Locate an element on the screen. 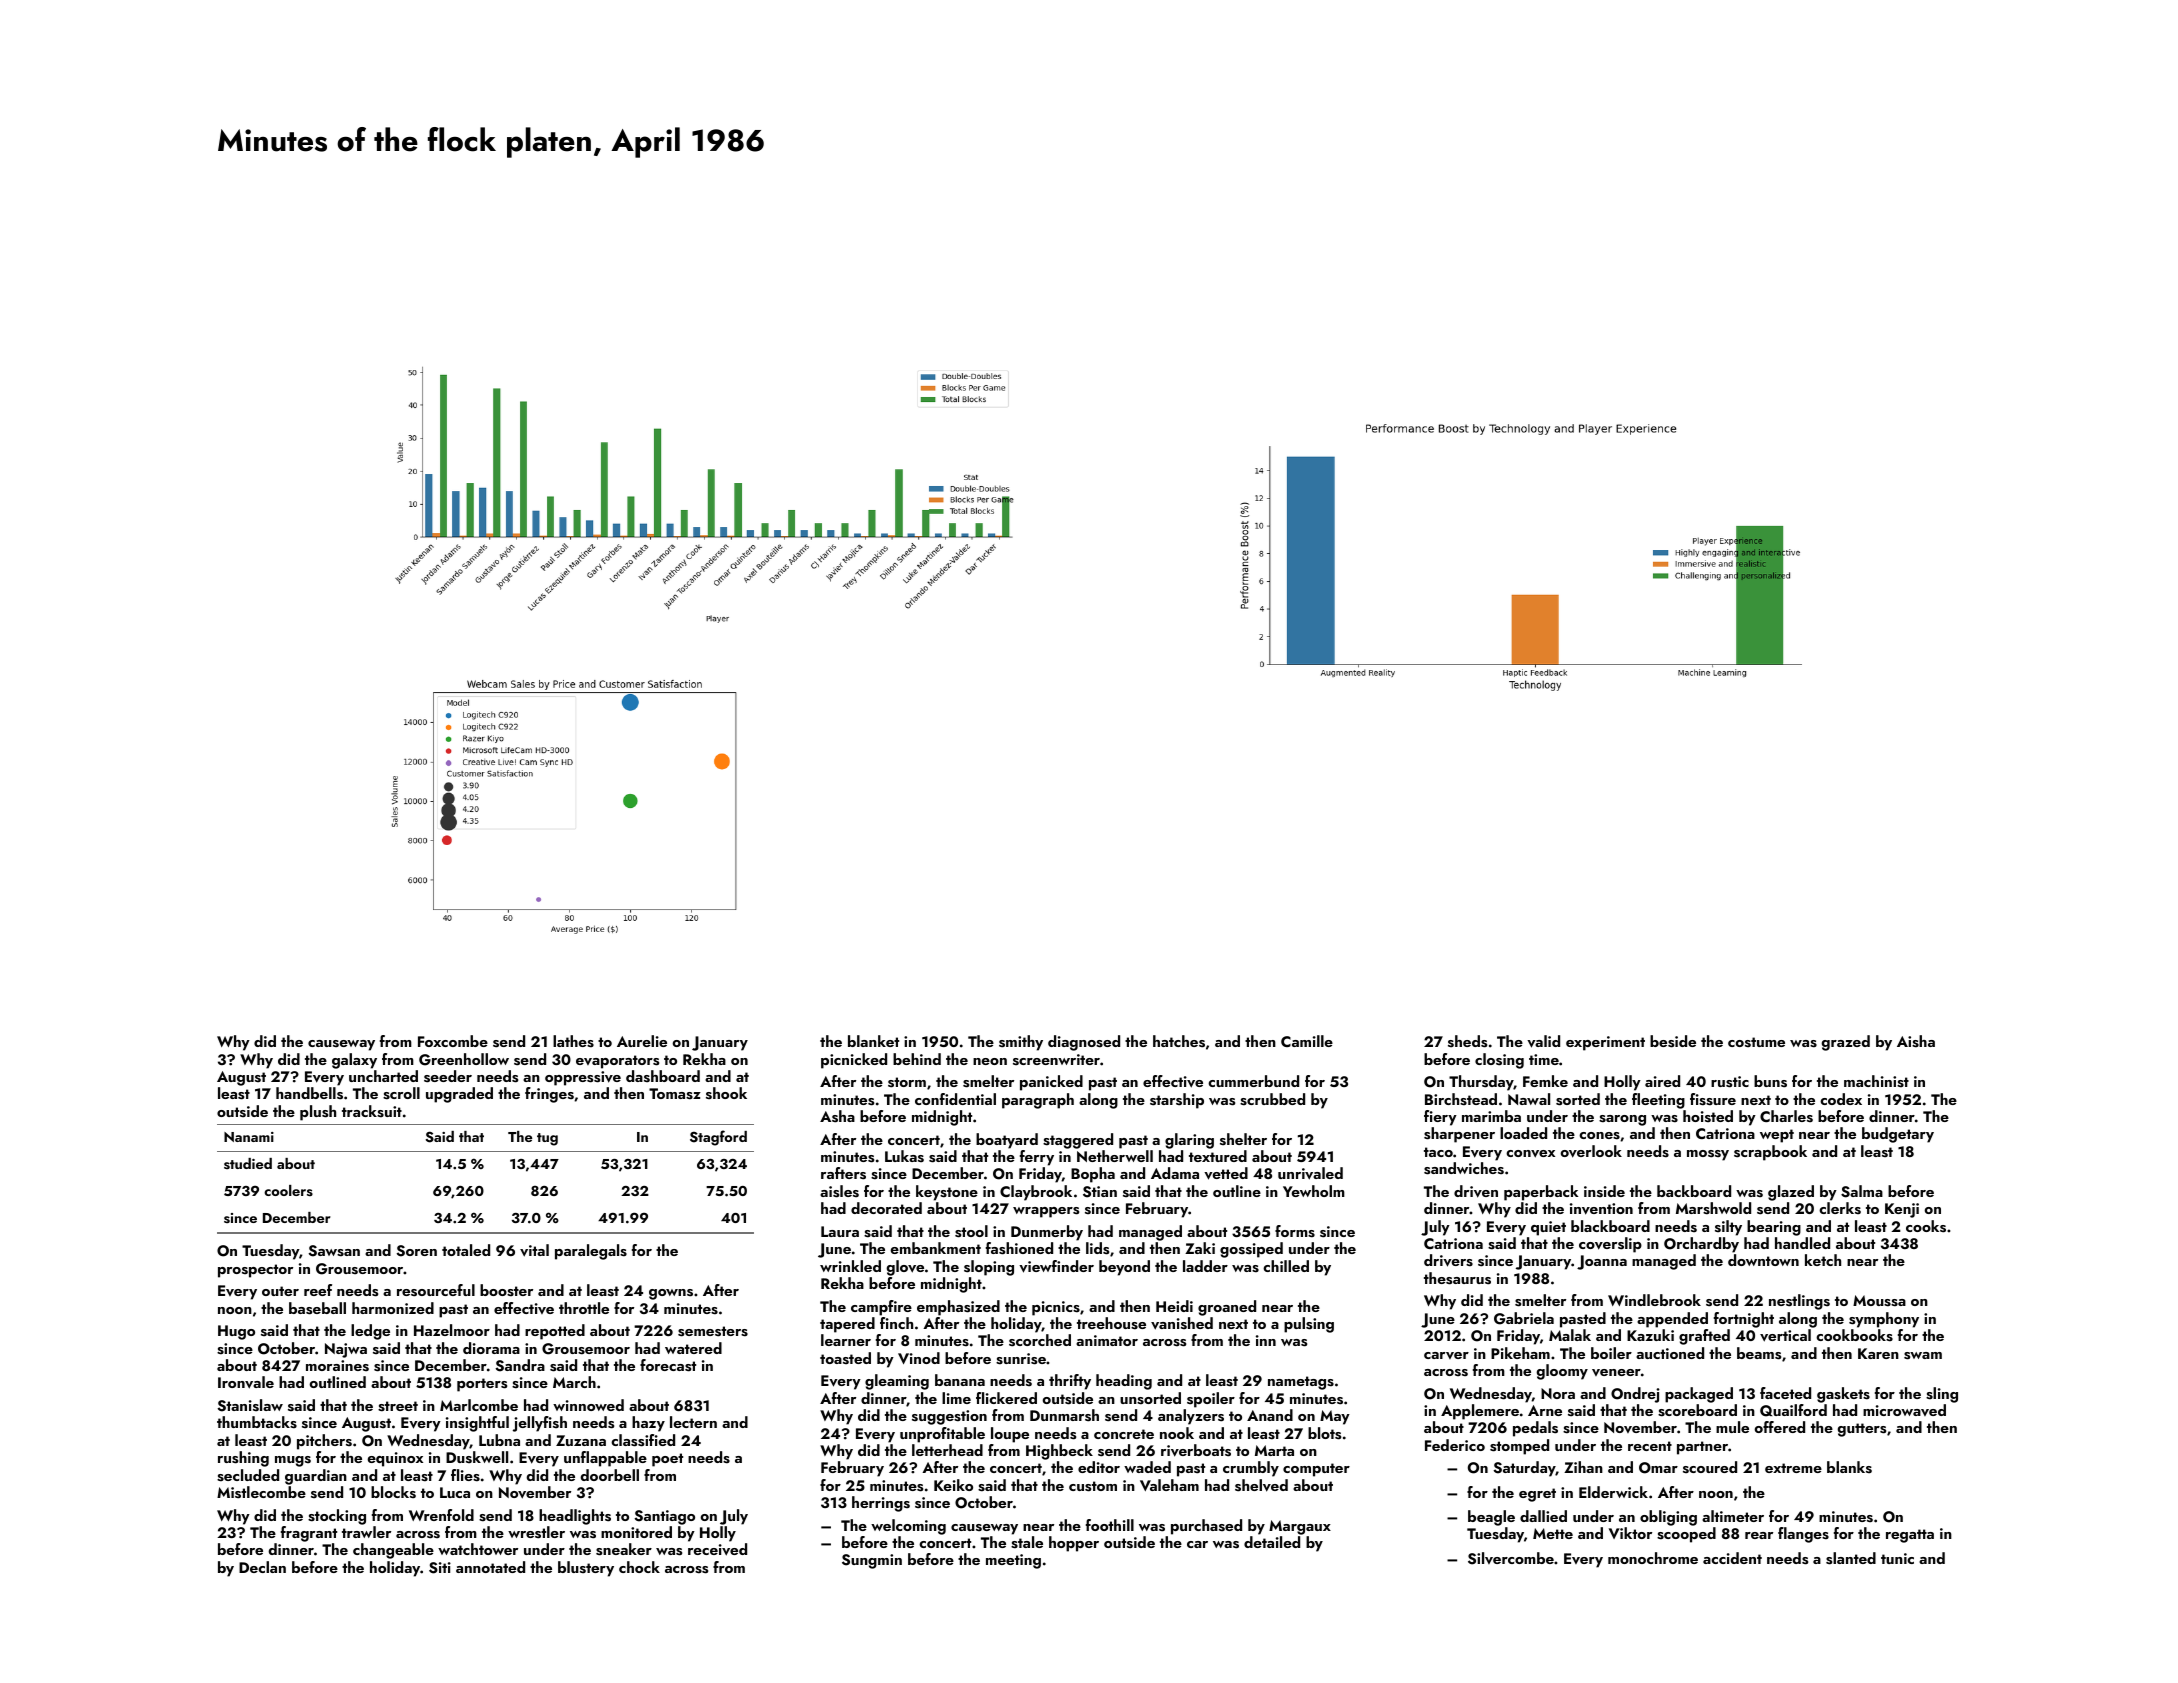 The height and width of the screenshot is (1683, 2178). Salma is located at coordinates (1862, 1191).
